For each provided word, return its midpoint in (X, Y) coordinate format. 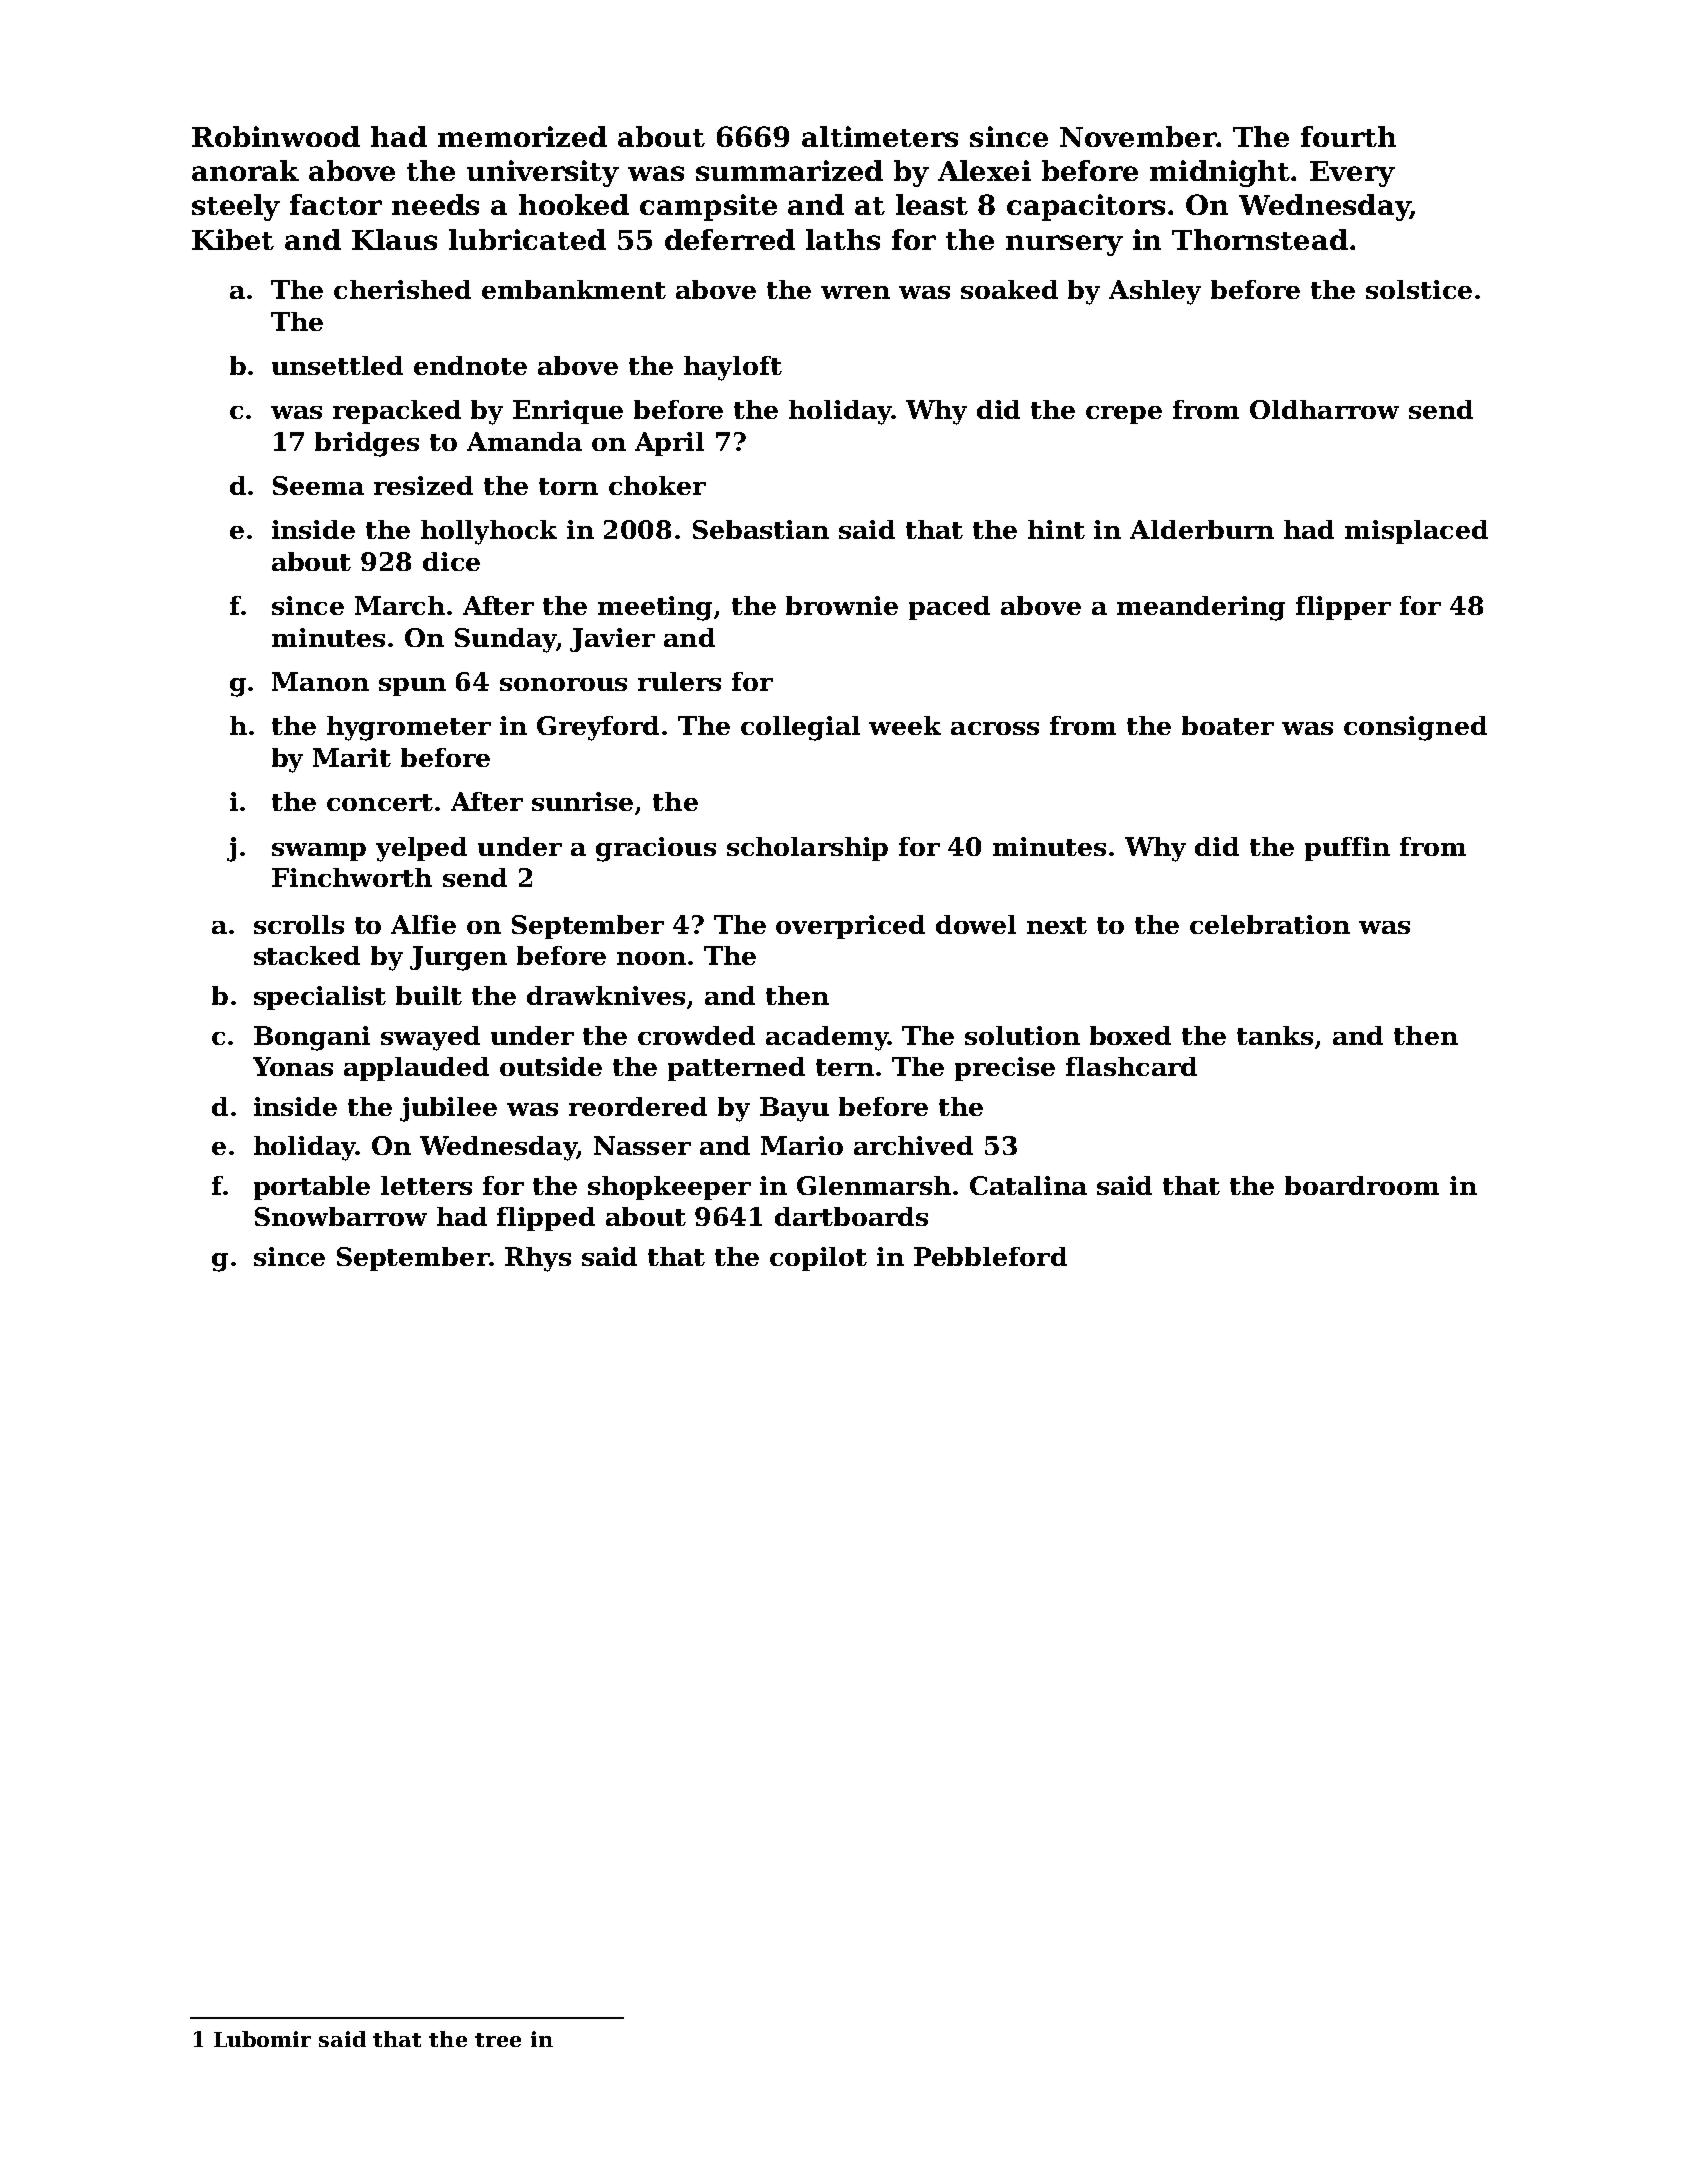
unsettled (337, 365)
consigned (1415, 728)
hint (1056, 529)
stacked (307, 955)
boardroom (1362, 1185)
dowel (976, 924)
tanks (1275, 1035)
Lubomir (262, 2039)
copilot (818, 1259)
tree (498, 2040)
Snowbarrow (341, 1216)
